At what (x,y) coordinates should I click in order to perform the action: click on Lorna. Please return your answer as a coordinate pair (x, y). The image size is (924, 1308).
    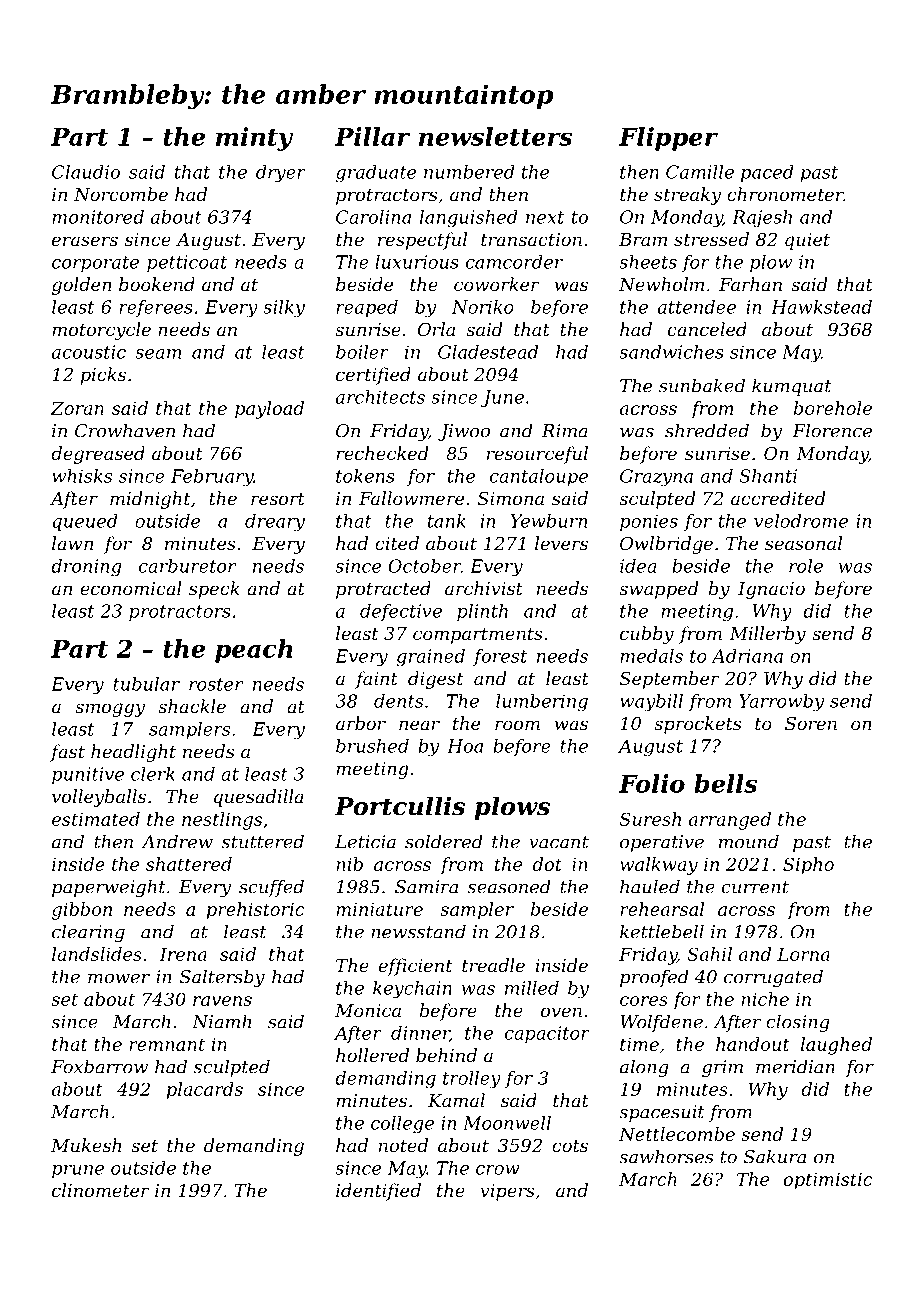
    Looking at the image, I should click on (803, 954).
